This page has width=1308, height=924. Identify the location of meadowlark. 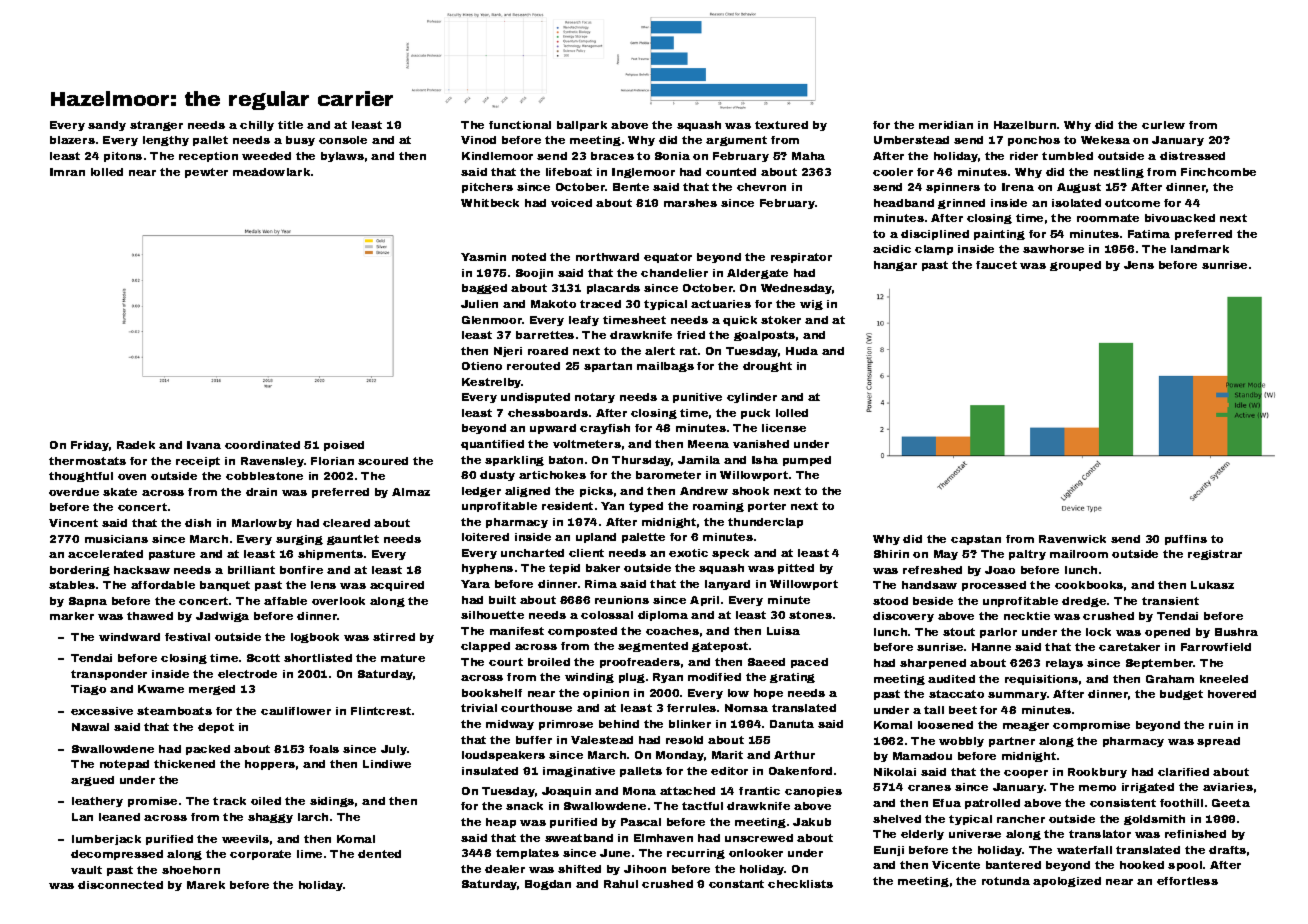
(271, 172).
